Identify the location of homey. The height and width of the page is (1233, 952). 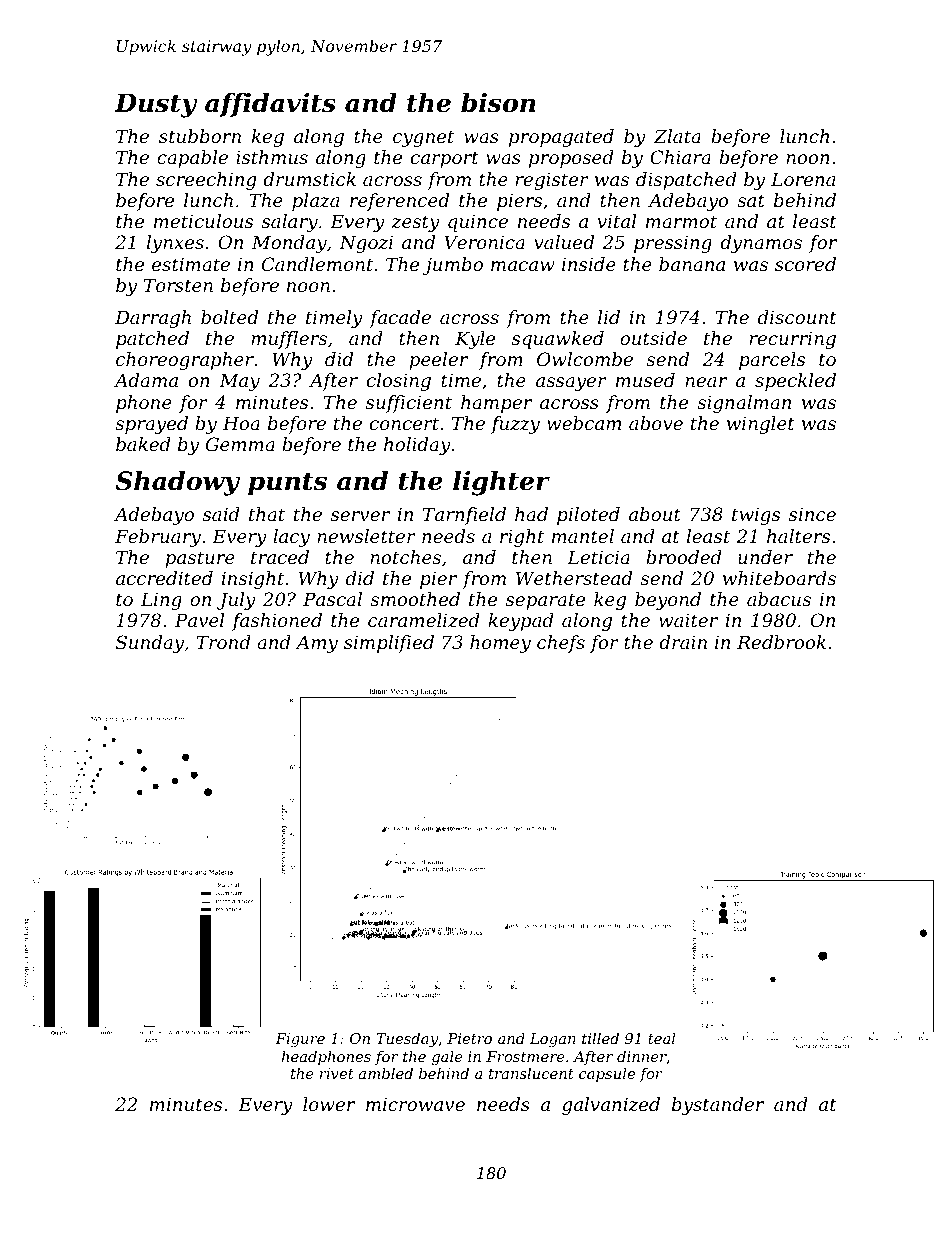
(500, 644).
